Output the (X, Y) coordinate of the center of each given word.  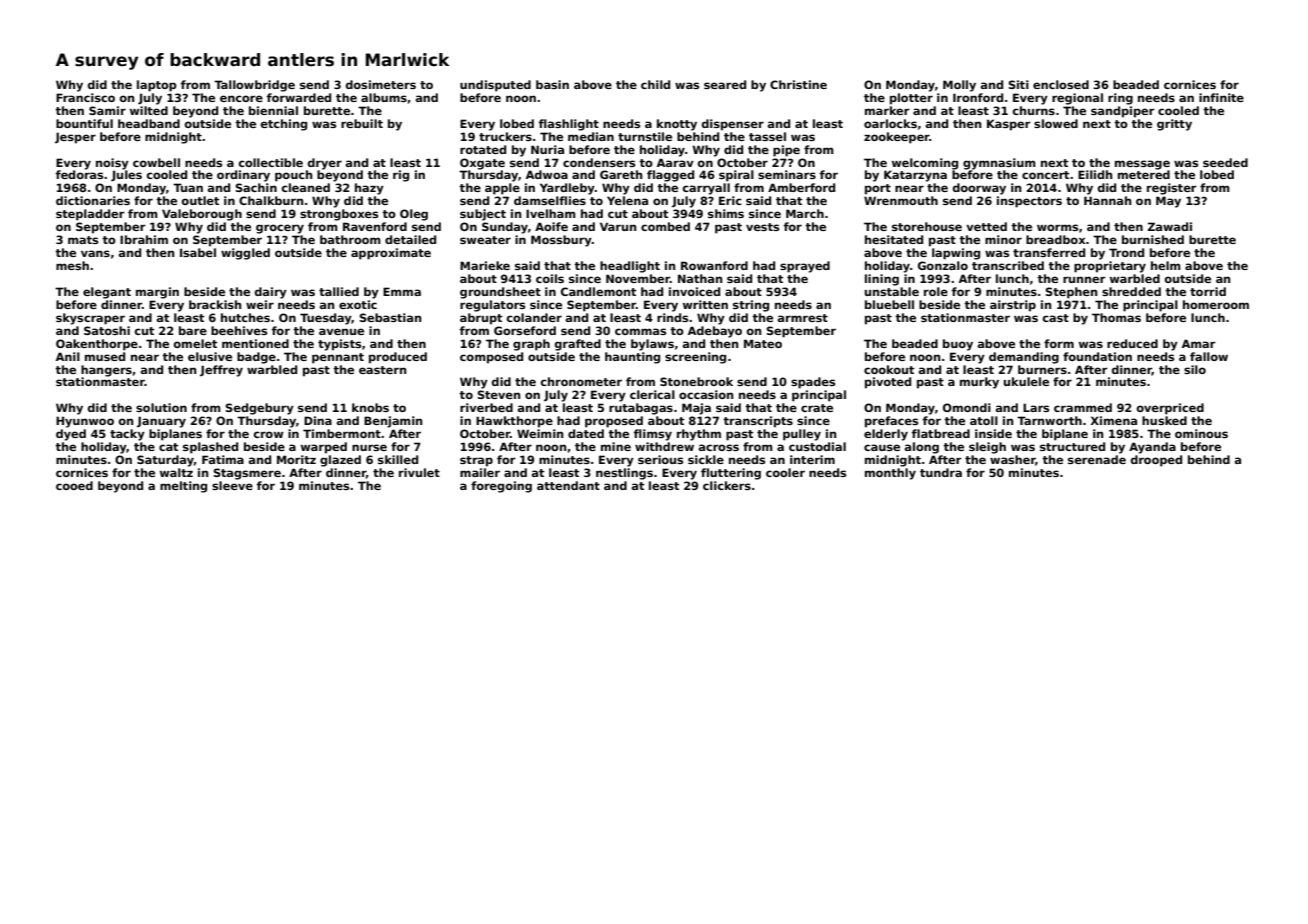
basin (552, 84)
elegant (107, 293)
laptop (157, 86)
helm (1166, 265)
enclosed (1061, 84)
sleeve (232, 485)
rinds (672, 317)
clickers (727, 485)
